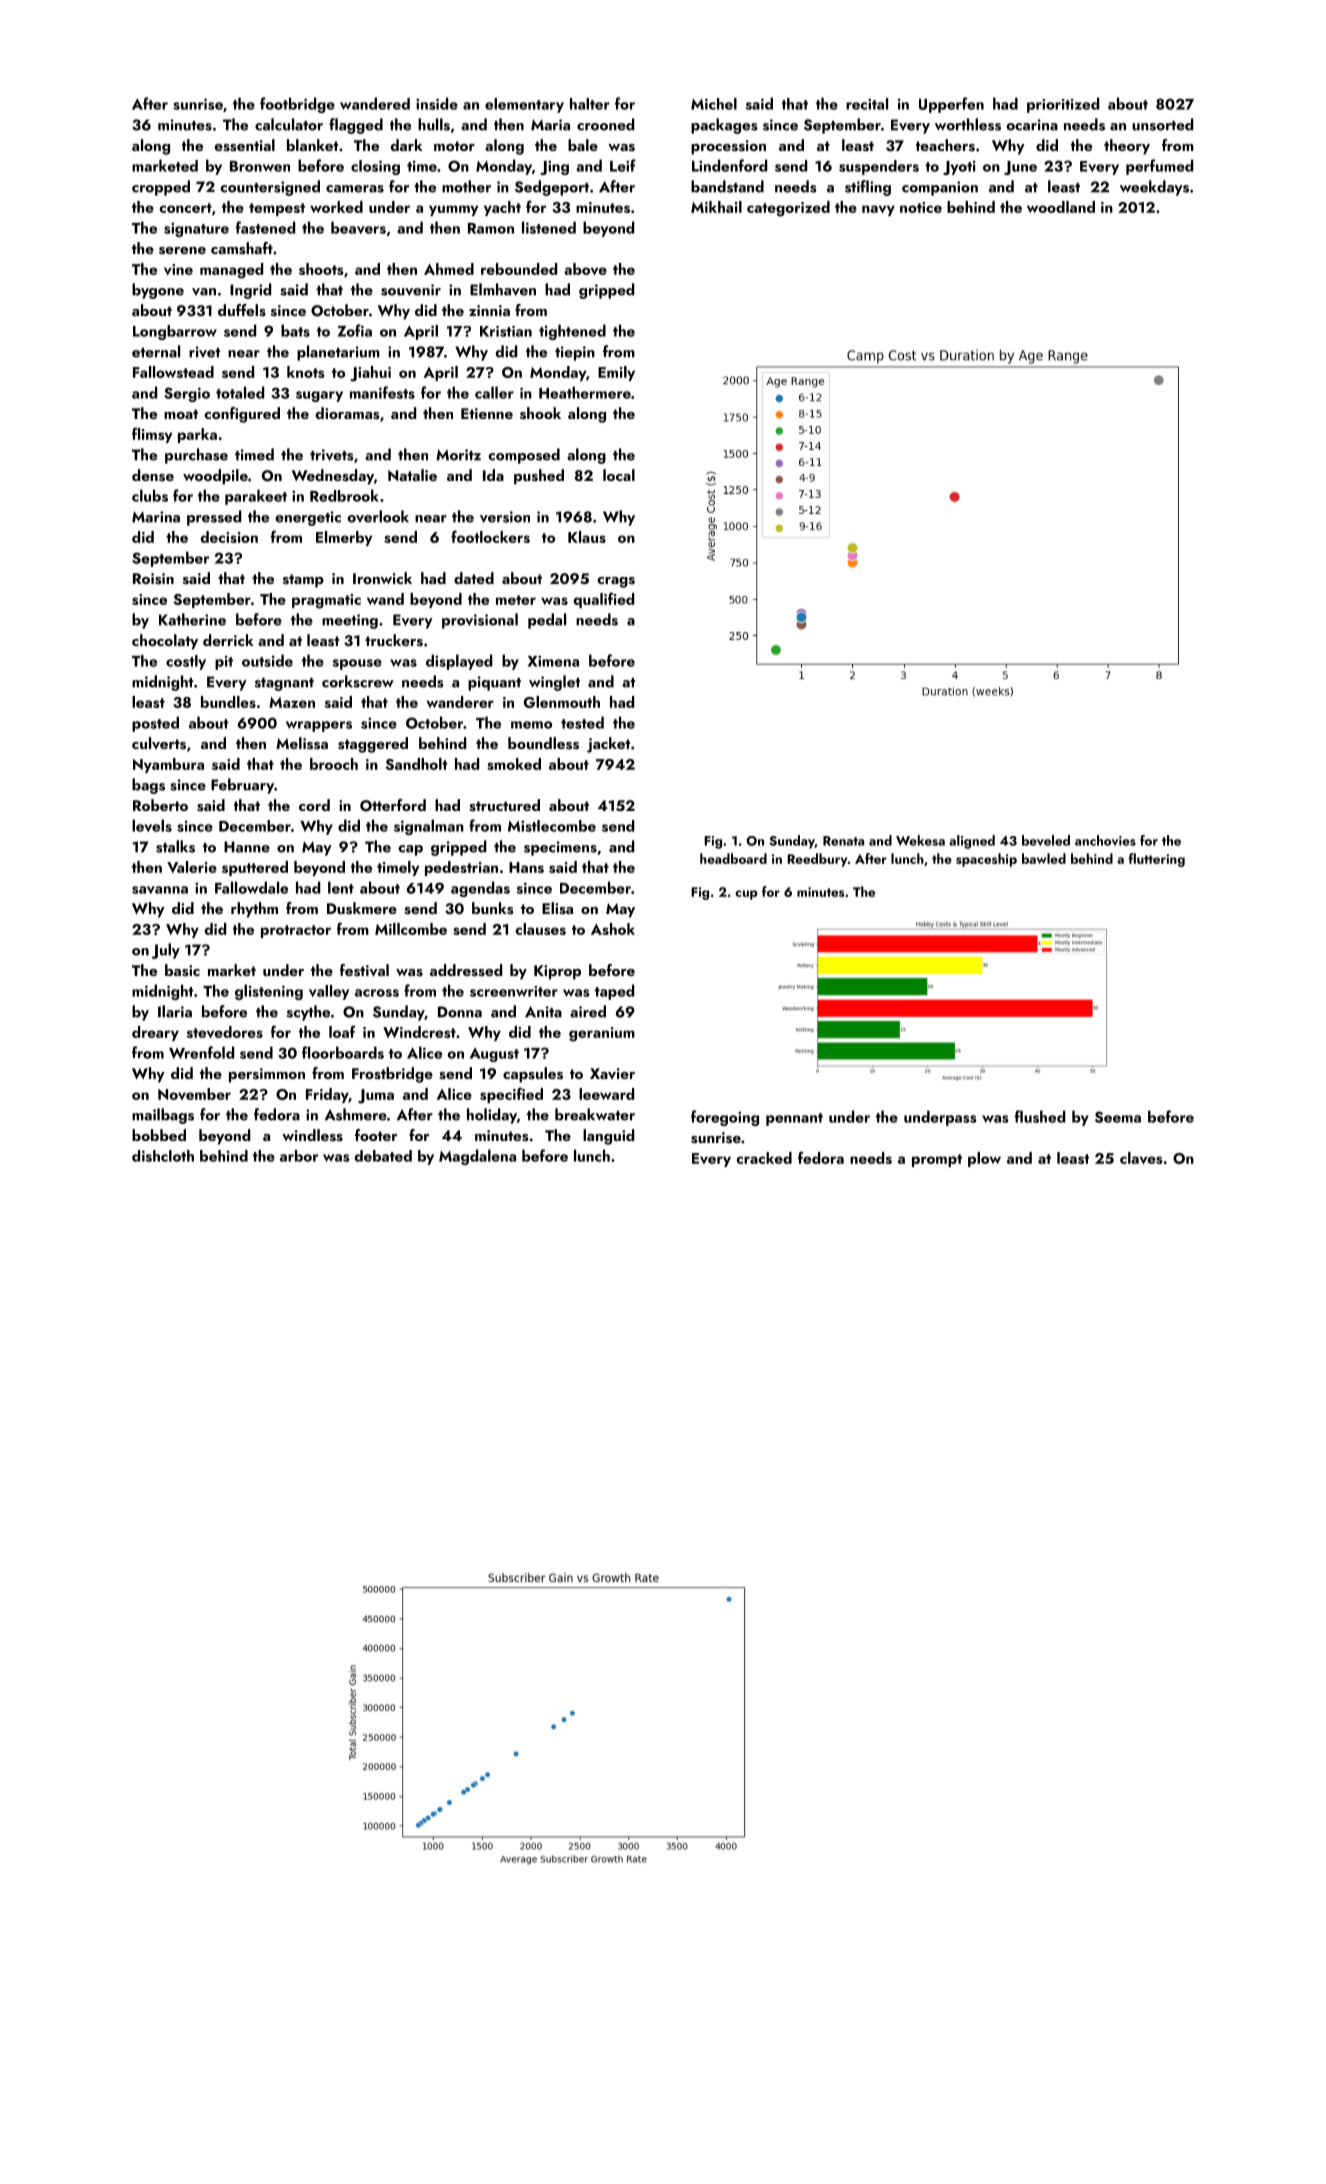  Describe the element at coordinates (270, 188) in the screenshot. I see `countersigned` at that location.
